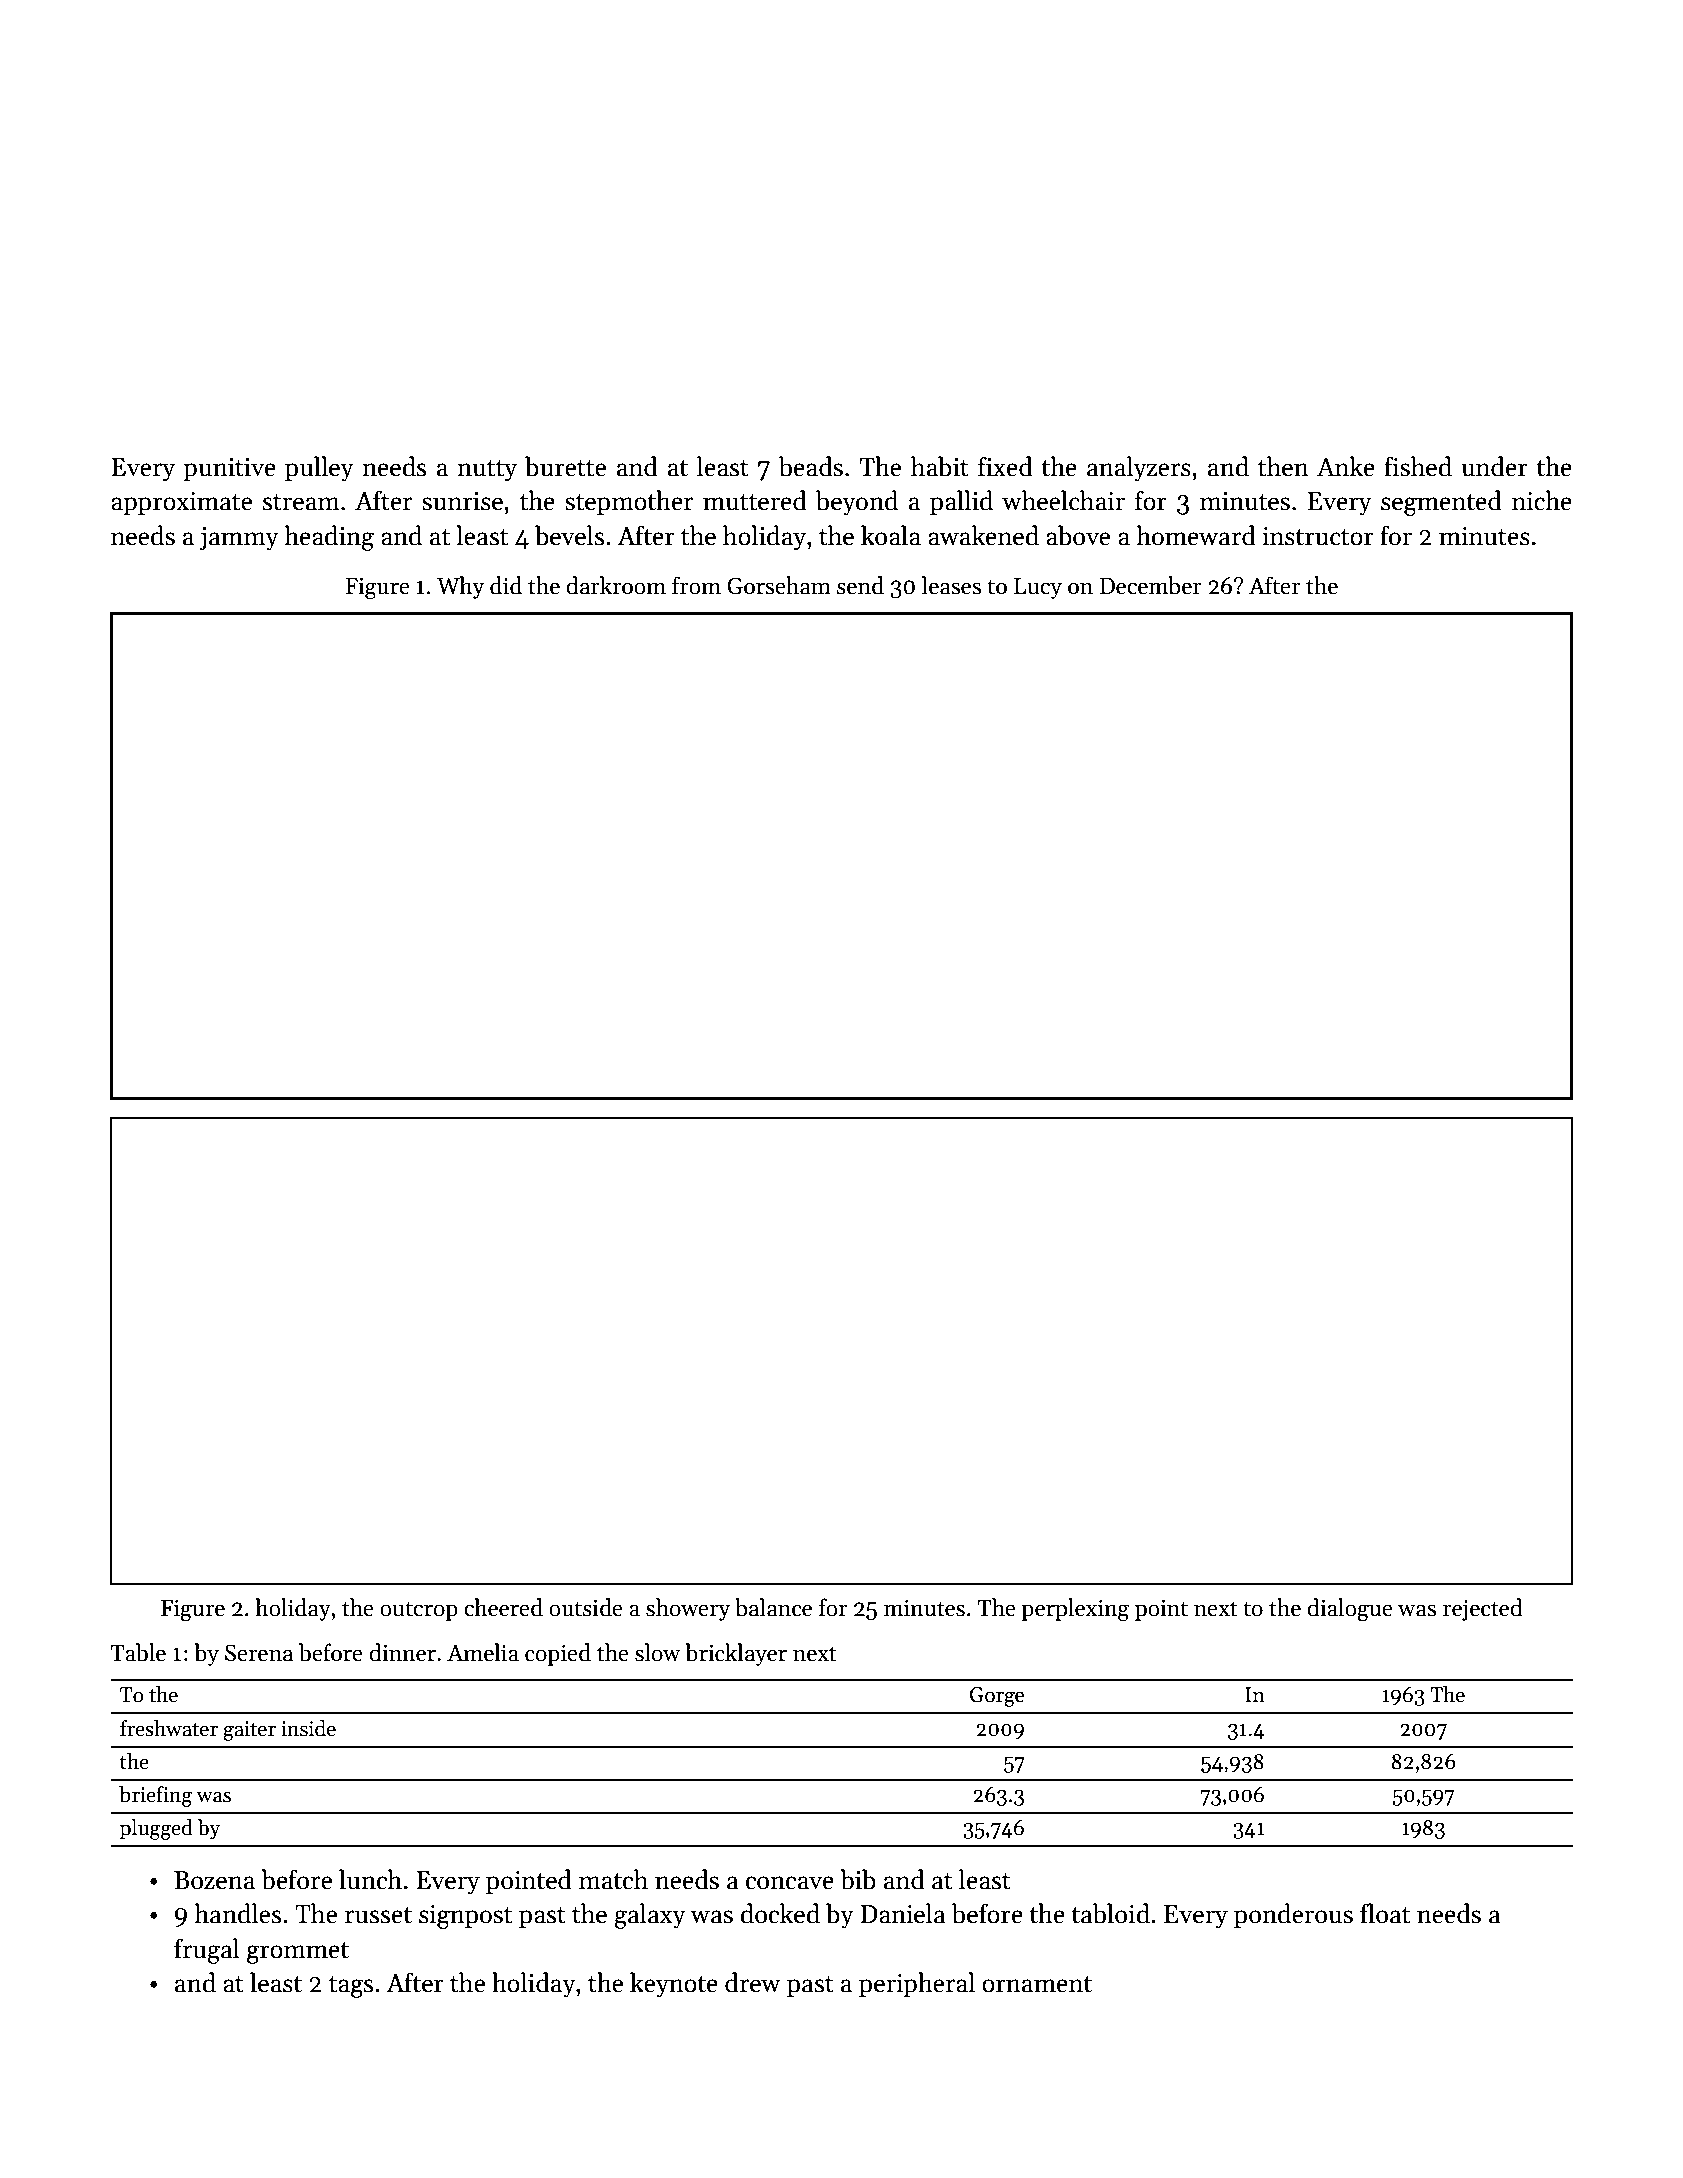 The height and width of the document is (2178, 1683). I want to click on dialogue, so click(1350, 1610).
